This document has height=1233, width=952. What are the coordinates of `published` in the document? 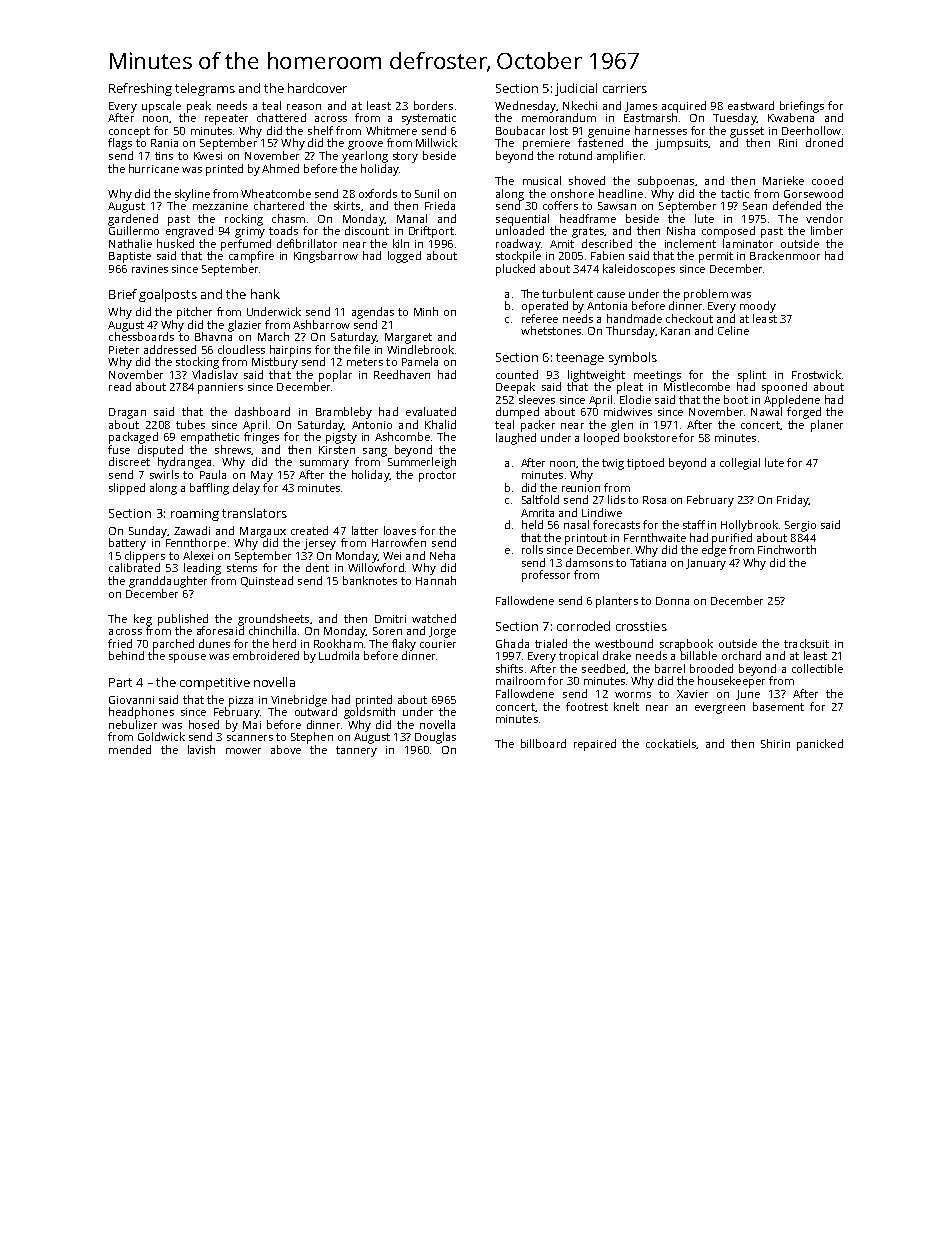 It's located at (183, 620).
